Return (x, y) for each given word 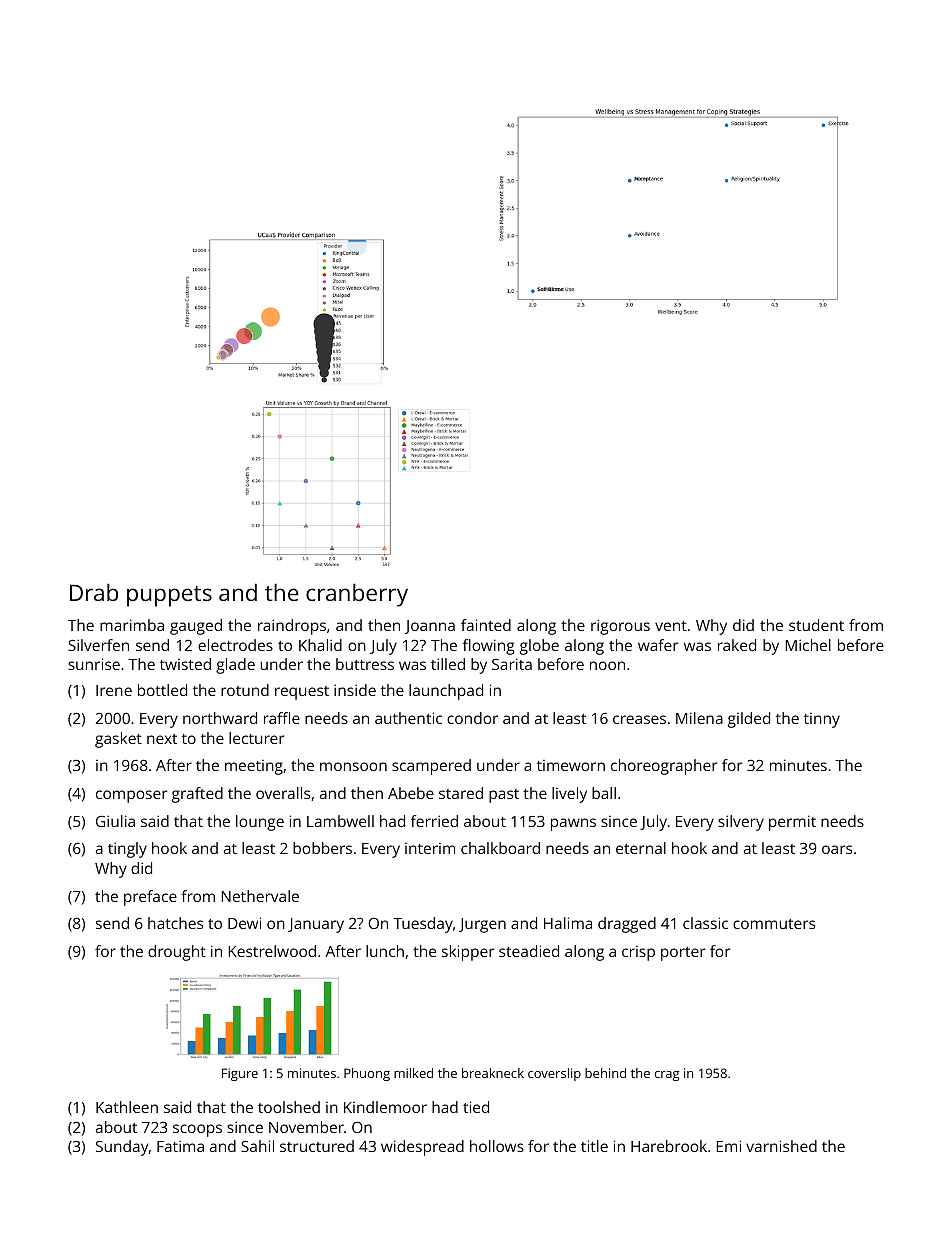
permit (792, 823)
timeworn (571, 765)
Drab (94, 592)
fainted (486, 625)
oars (837, 849)
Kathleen (127, 1107)
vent (671, 626)
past (504, 796)
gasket (118, 740)
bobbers (322, 848)
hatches (175, 923)
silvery (741, 823)
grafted (197, 795)
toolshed (289, 1107)
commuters (774, 924)
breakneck (493, 1073)
